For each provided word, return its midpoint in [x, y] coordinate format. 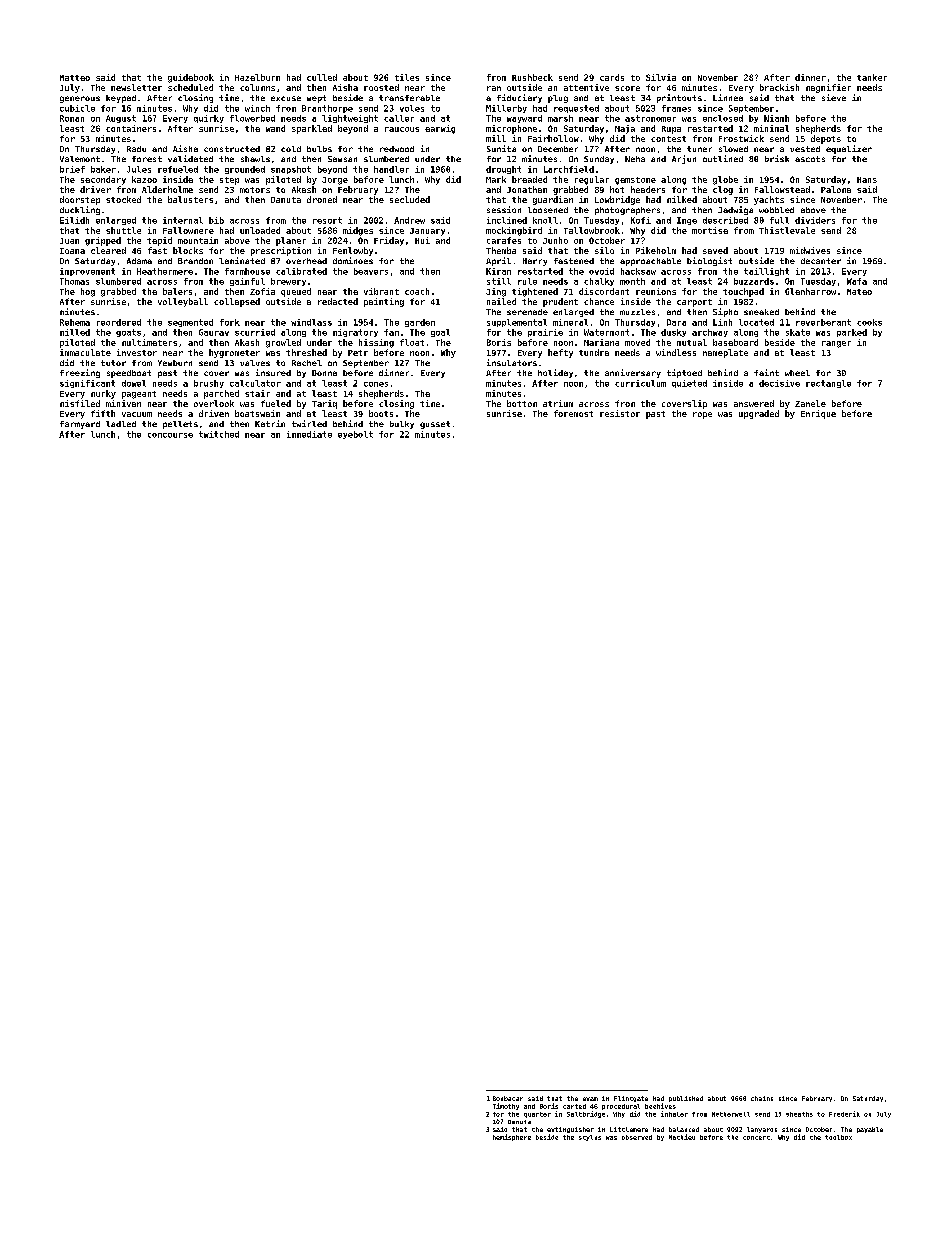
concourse [170, 435]
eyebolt [355, 435]
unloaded [260, 230]
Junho [555, 240]
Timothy [506, 1106]
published [686, 1099]
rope [702, 415]
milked [682, 199]
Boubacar [508, 1098]
